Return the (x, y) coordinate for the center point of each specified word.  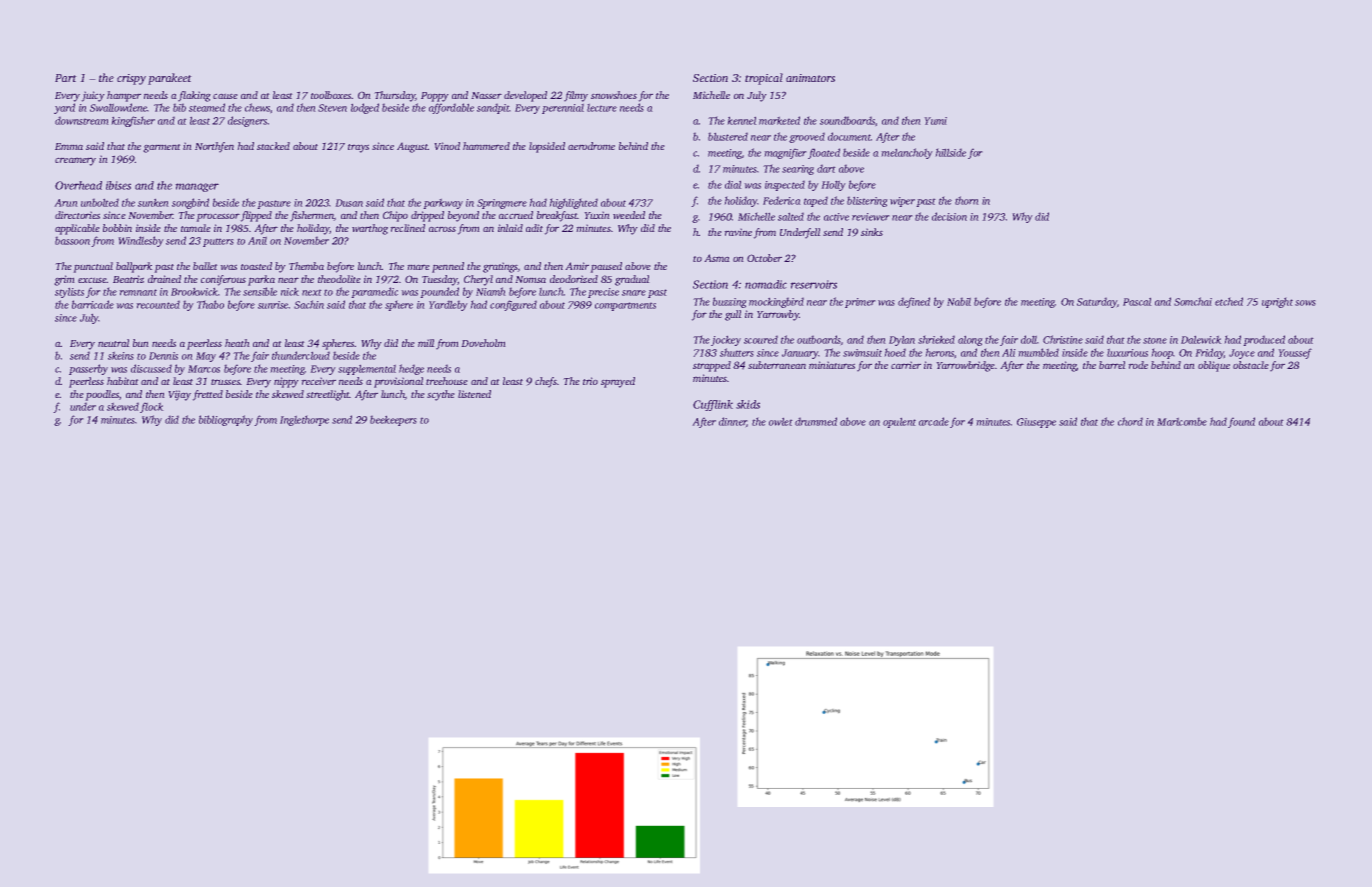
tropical (764, 79)
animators (810, 78)
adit (534, 228)
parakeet (169, 79)
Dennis (163, 356)
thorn (966, 200)
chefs (546, 382)
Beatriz (128, 279)
